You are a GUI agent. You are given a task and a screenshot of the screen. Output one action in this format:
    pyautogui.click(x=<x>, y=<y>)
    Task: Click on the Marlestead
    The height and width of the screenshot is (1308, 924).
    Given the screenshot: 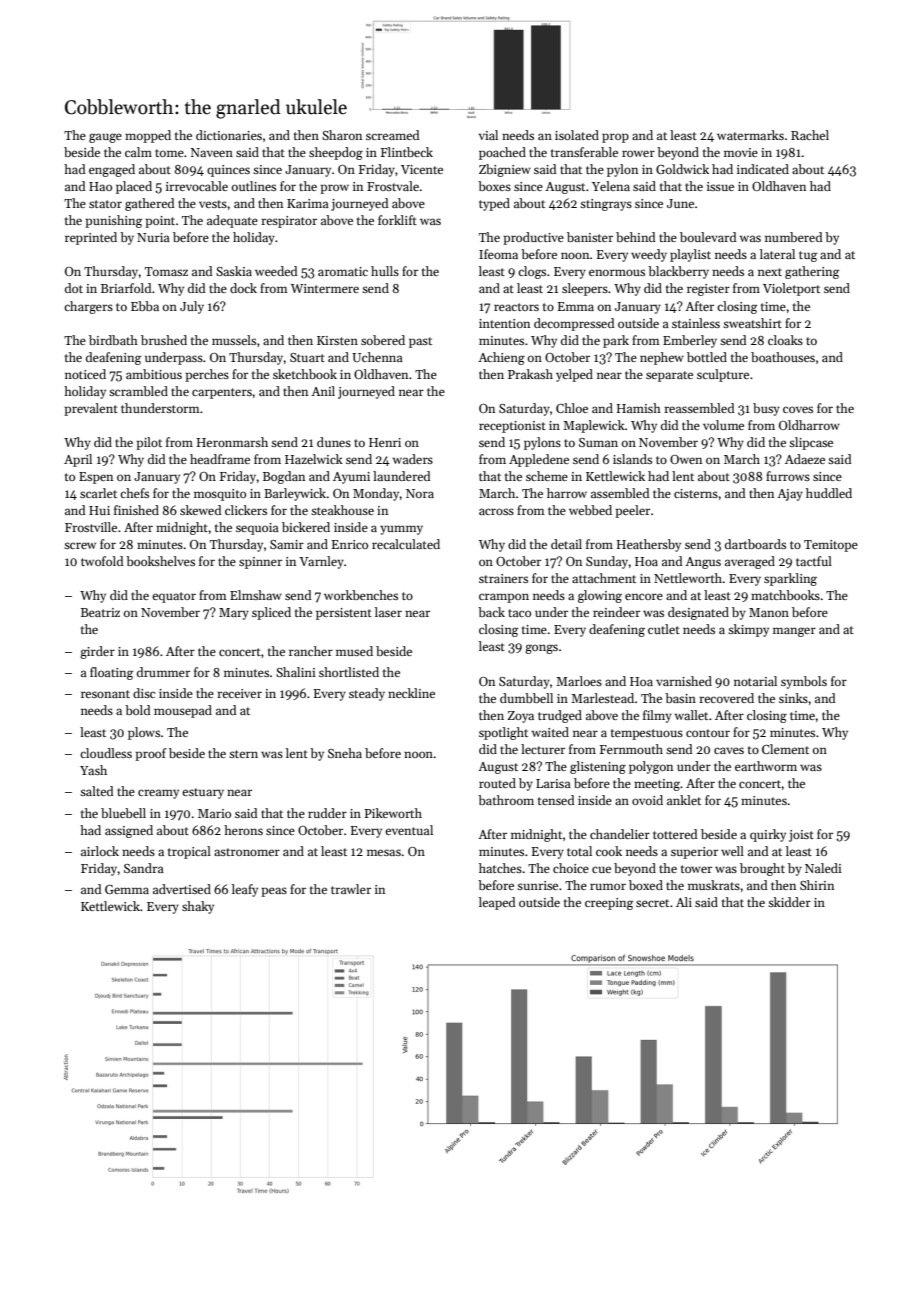 What is the action you would take?
    pyautogui.click(x=602, y=698)
